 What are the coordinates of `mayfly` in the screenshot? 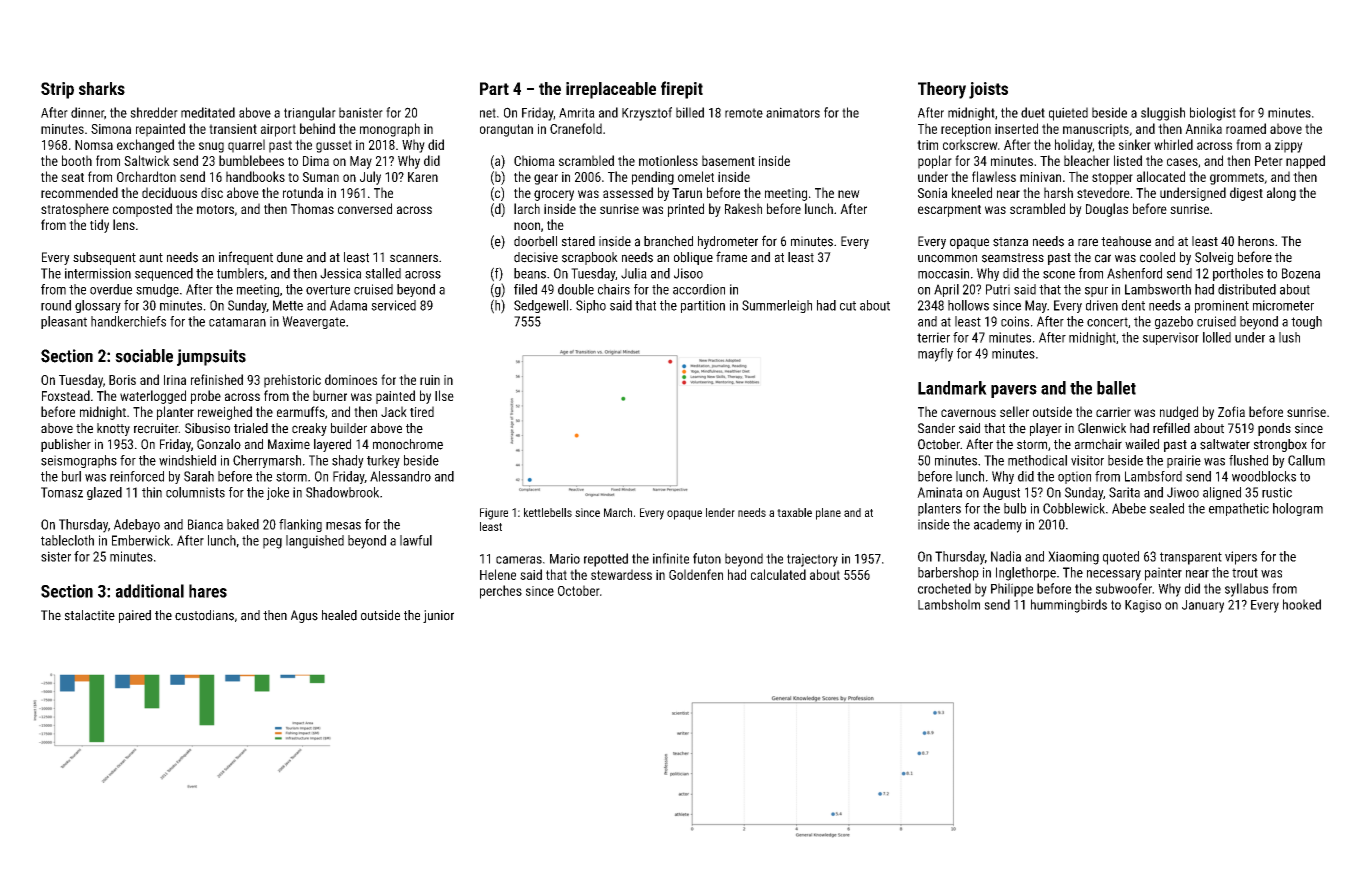 It's located at (935, 355).
